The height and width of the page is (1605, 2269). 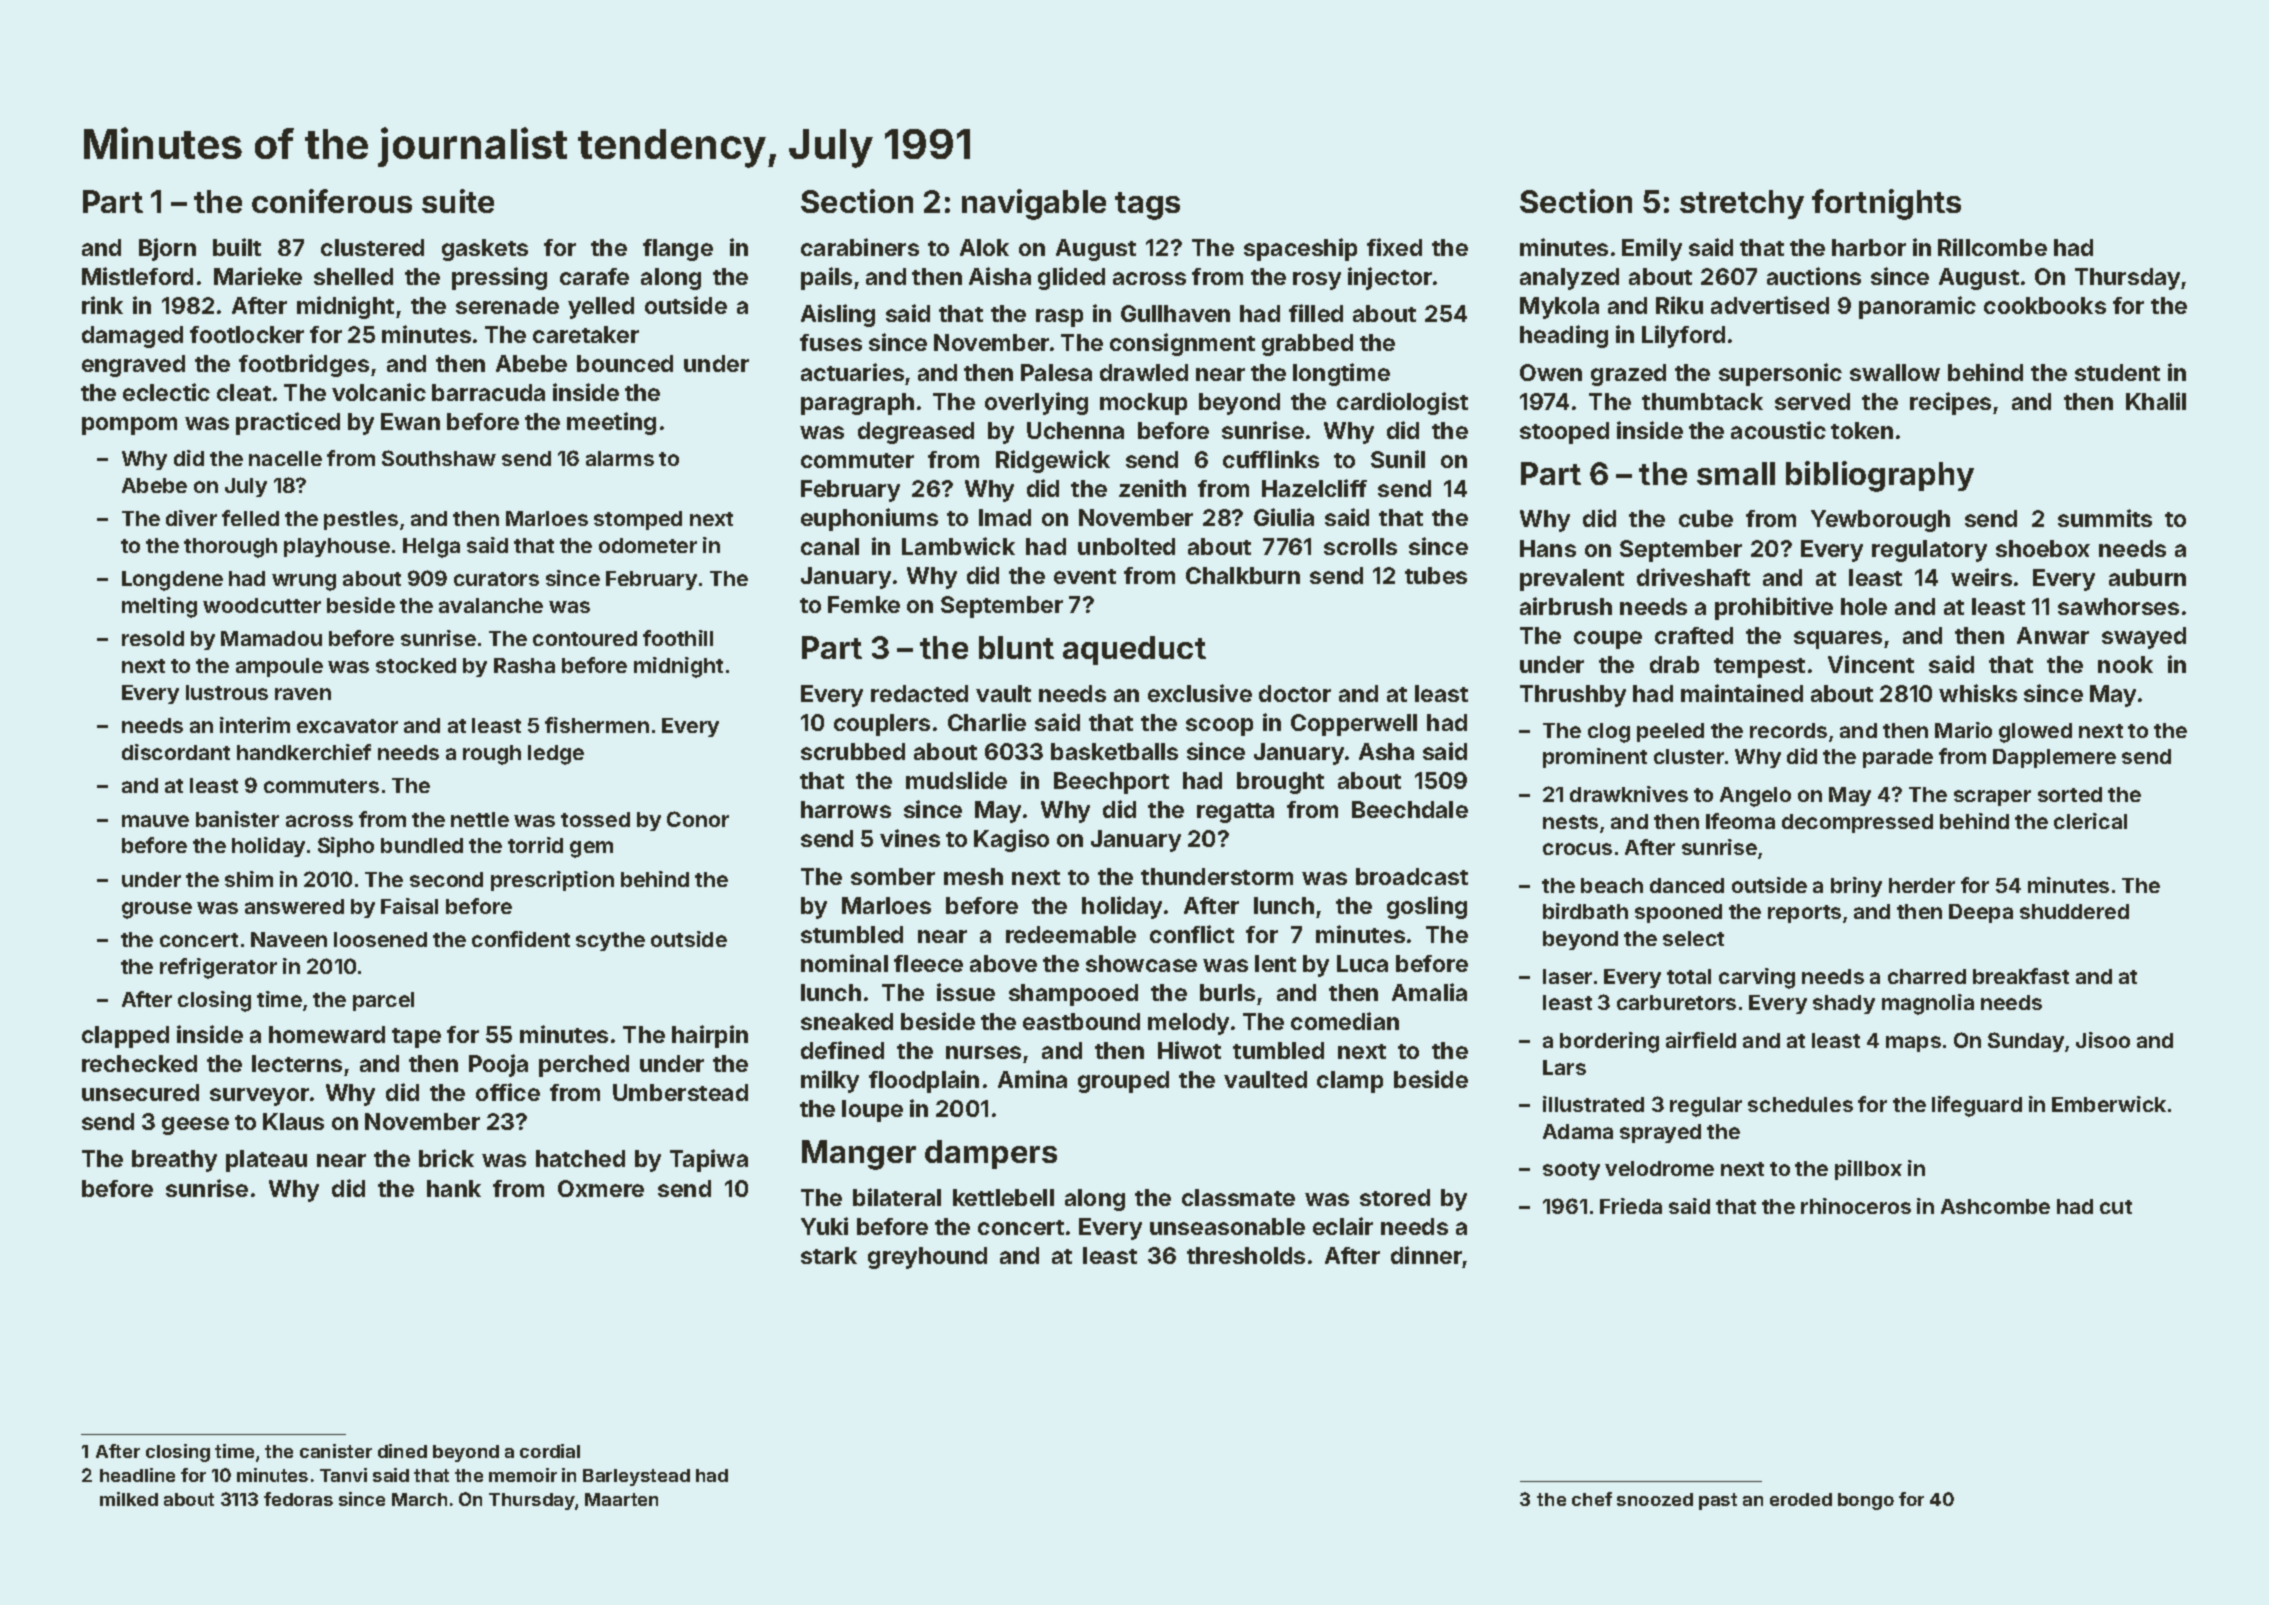 What do you see at coordinates (1694, 635) in the page?
I see `crafted` at bounding box center [1694, 635].
